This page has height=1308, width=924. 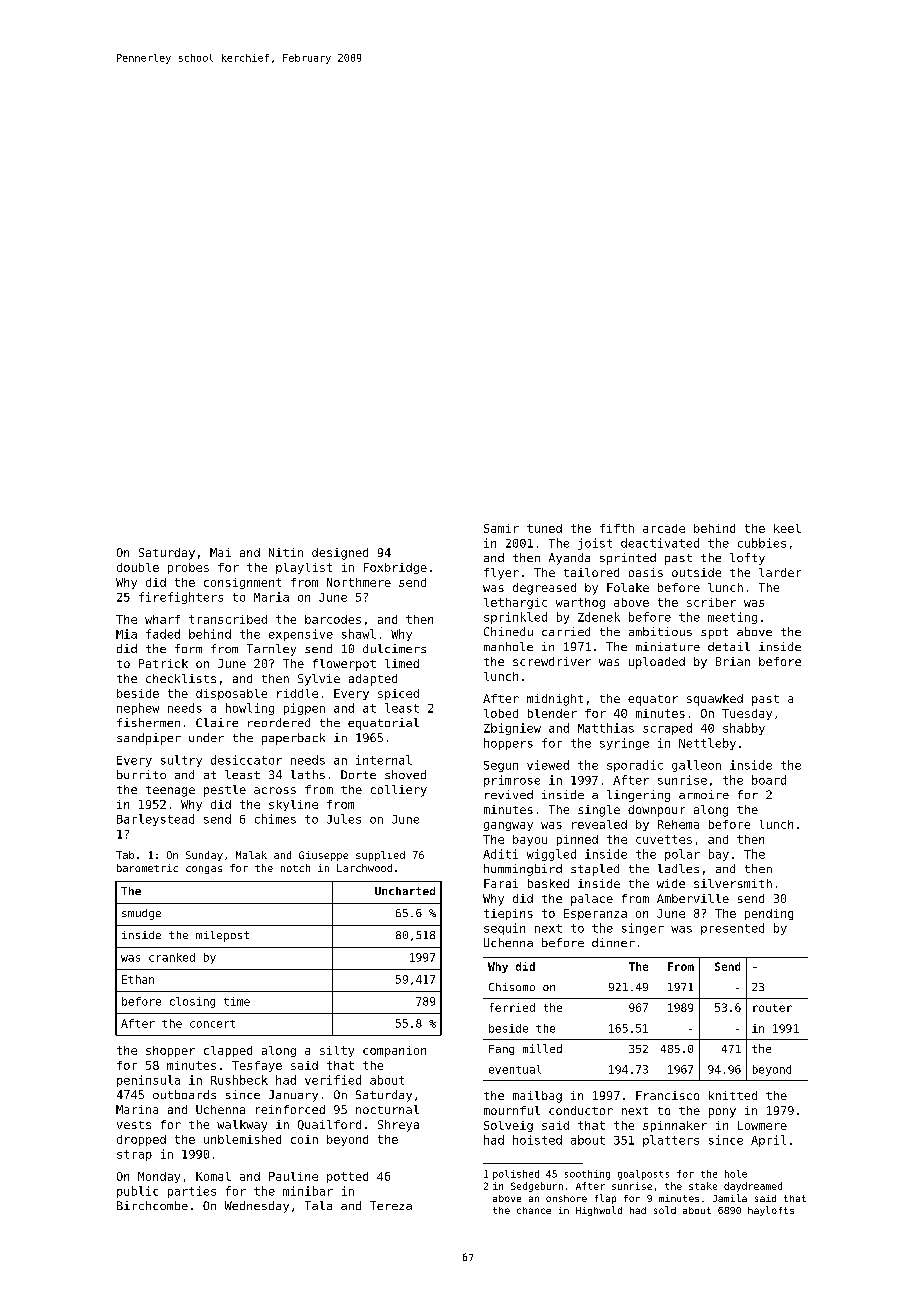 What do you see at coordinates (398, 1126) in the page?
I see `Shreya` at bounding box center [398, 1126].
